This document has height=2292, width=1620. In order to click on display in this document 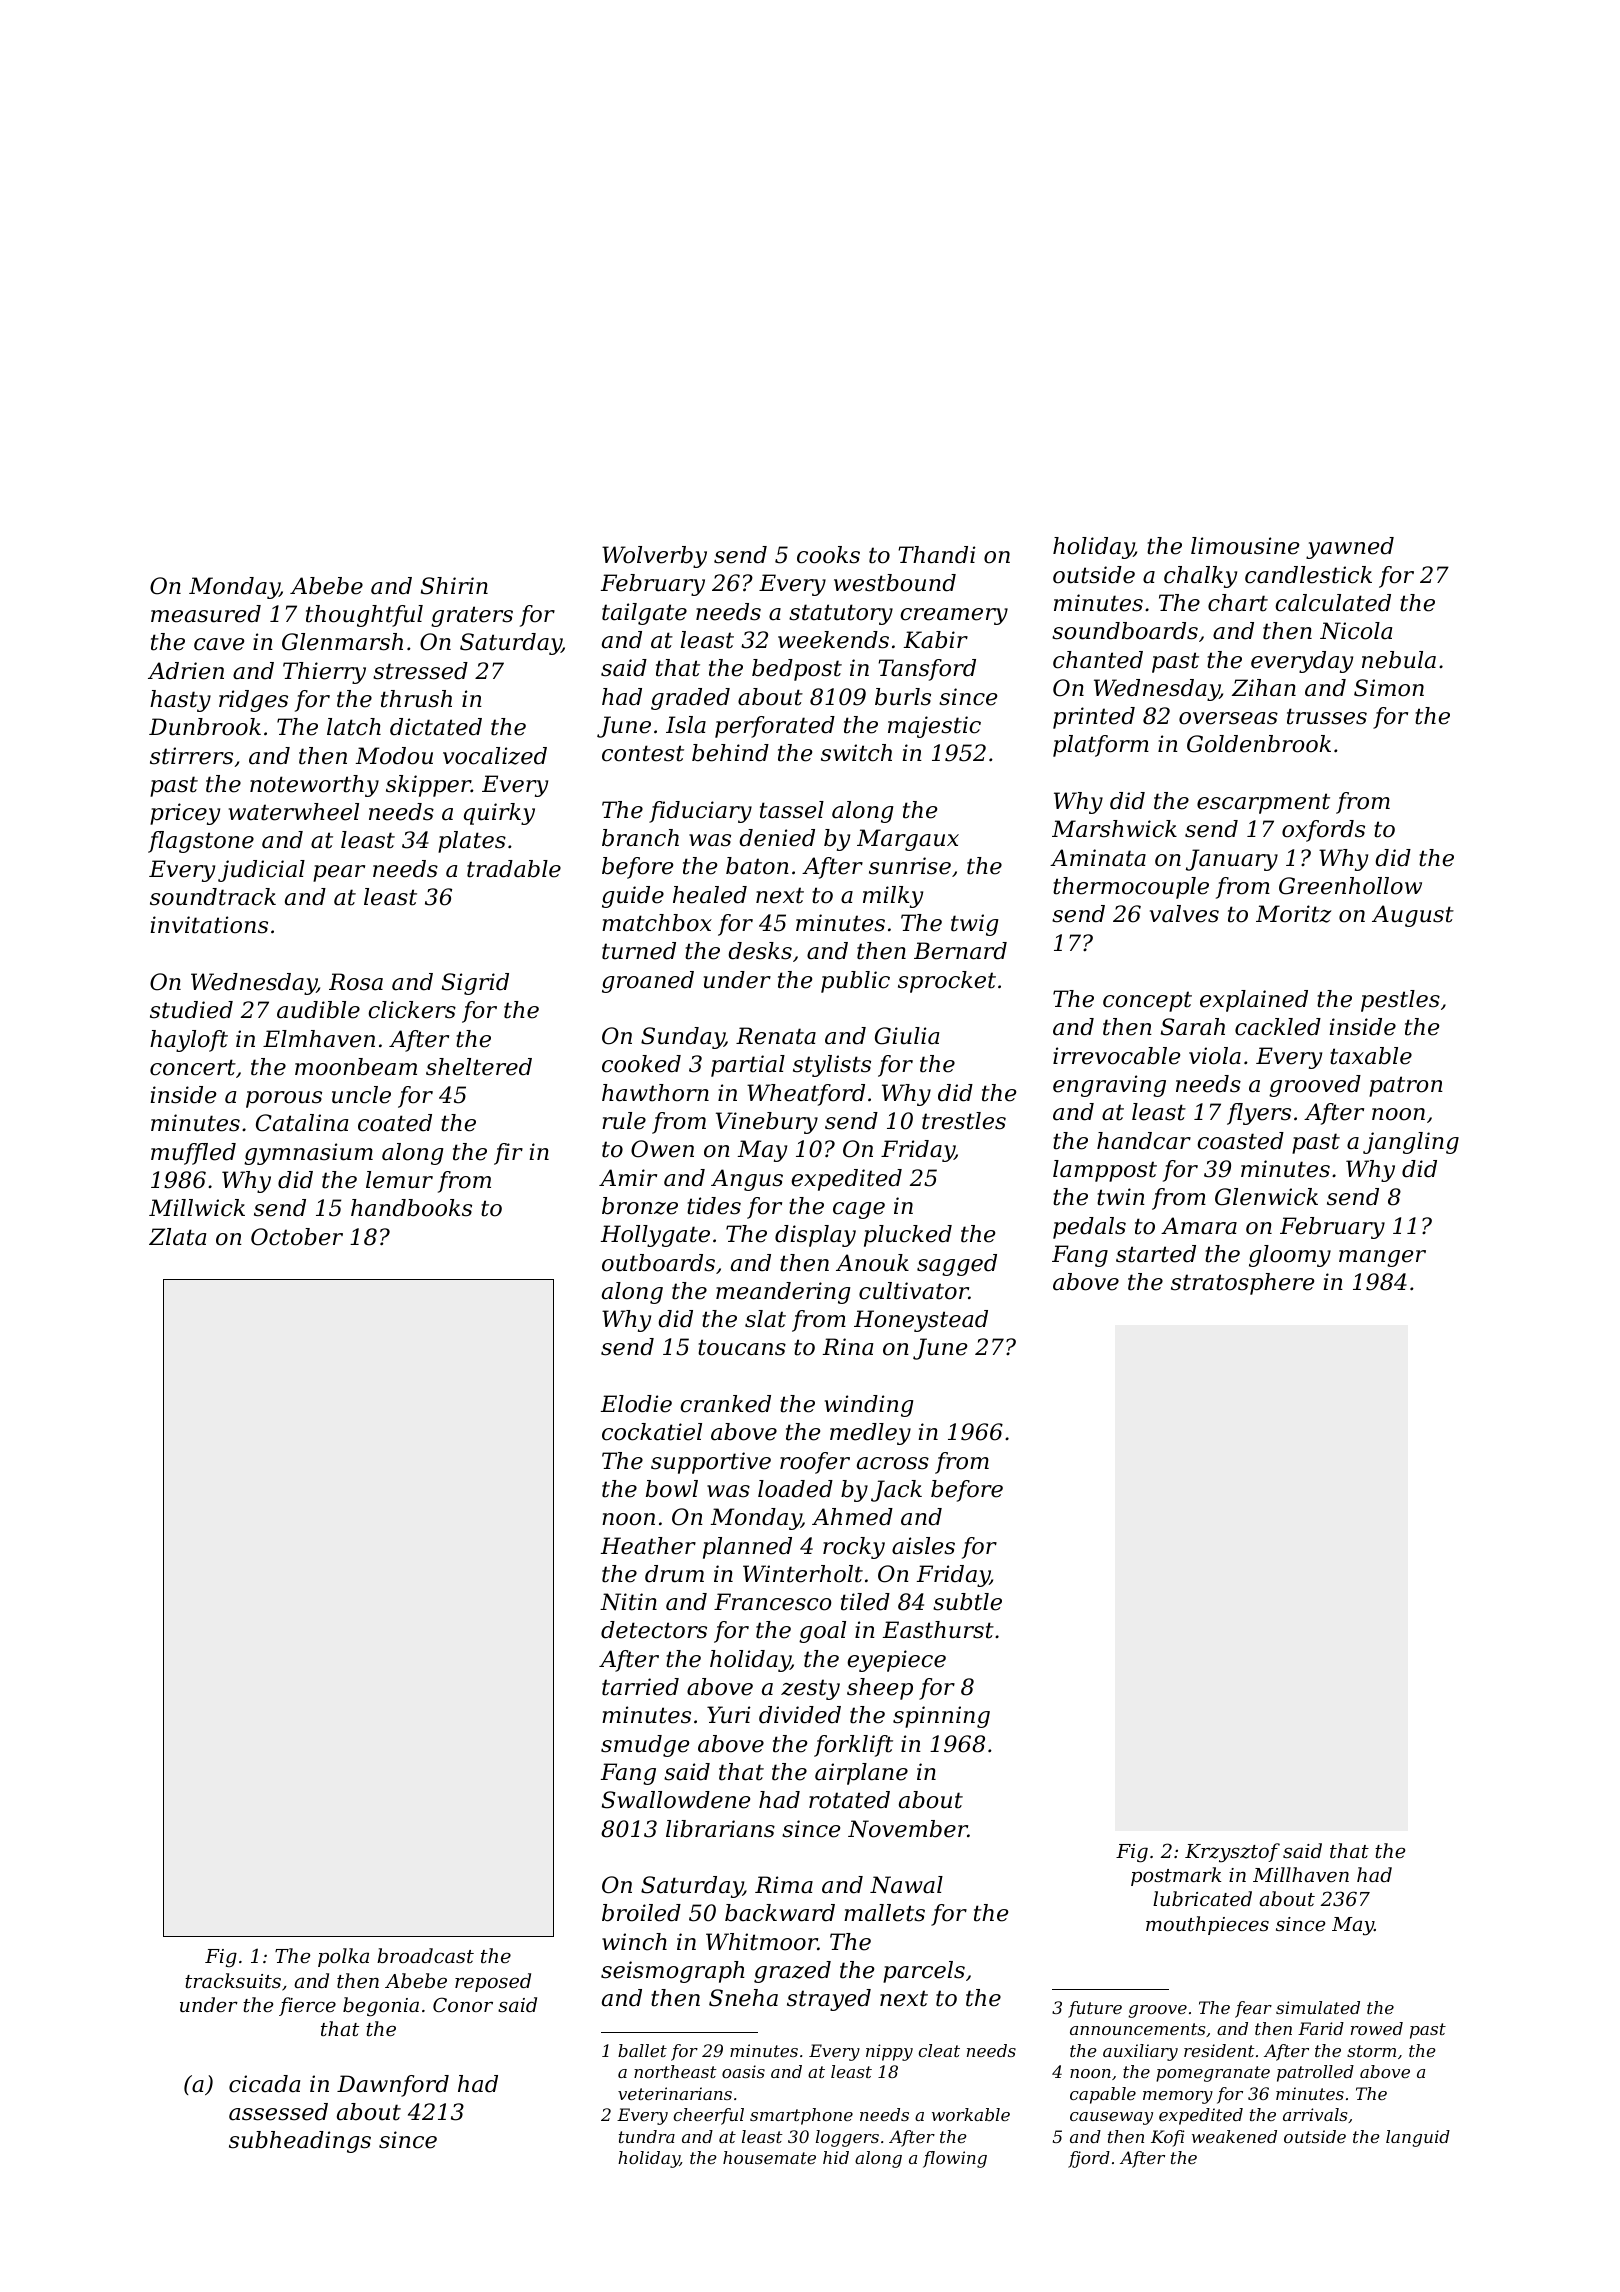, I will do `click(815, 1236)`.
